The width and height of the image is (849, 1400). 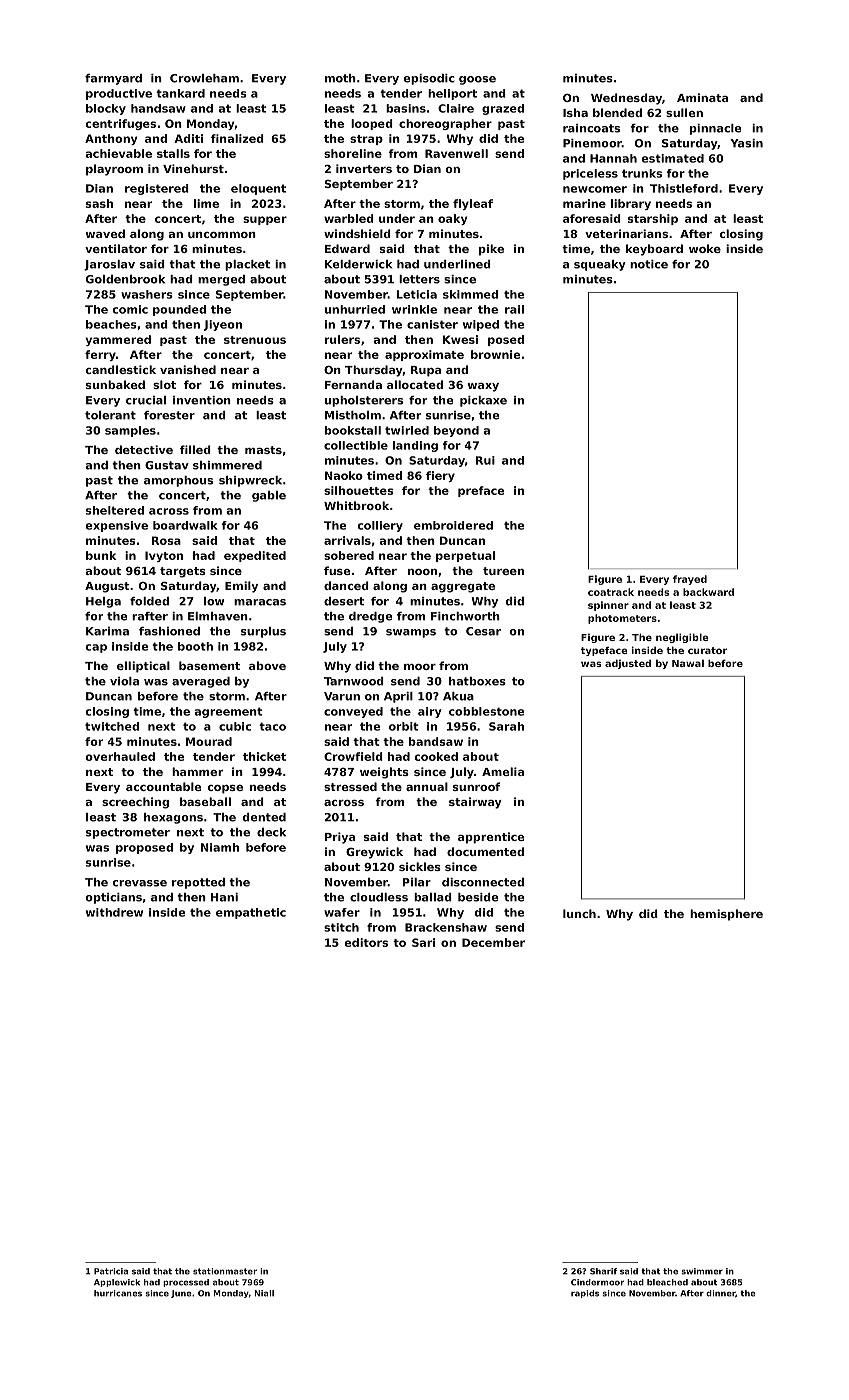 I want to click on preface, so click(x=481, y=491).
